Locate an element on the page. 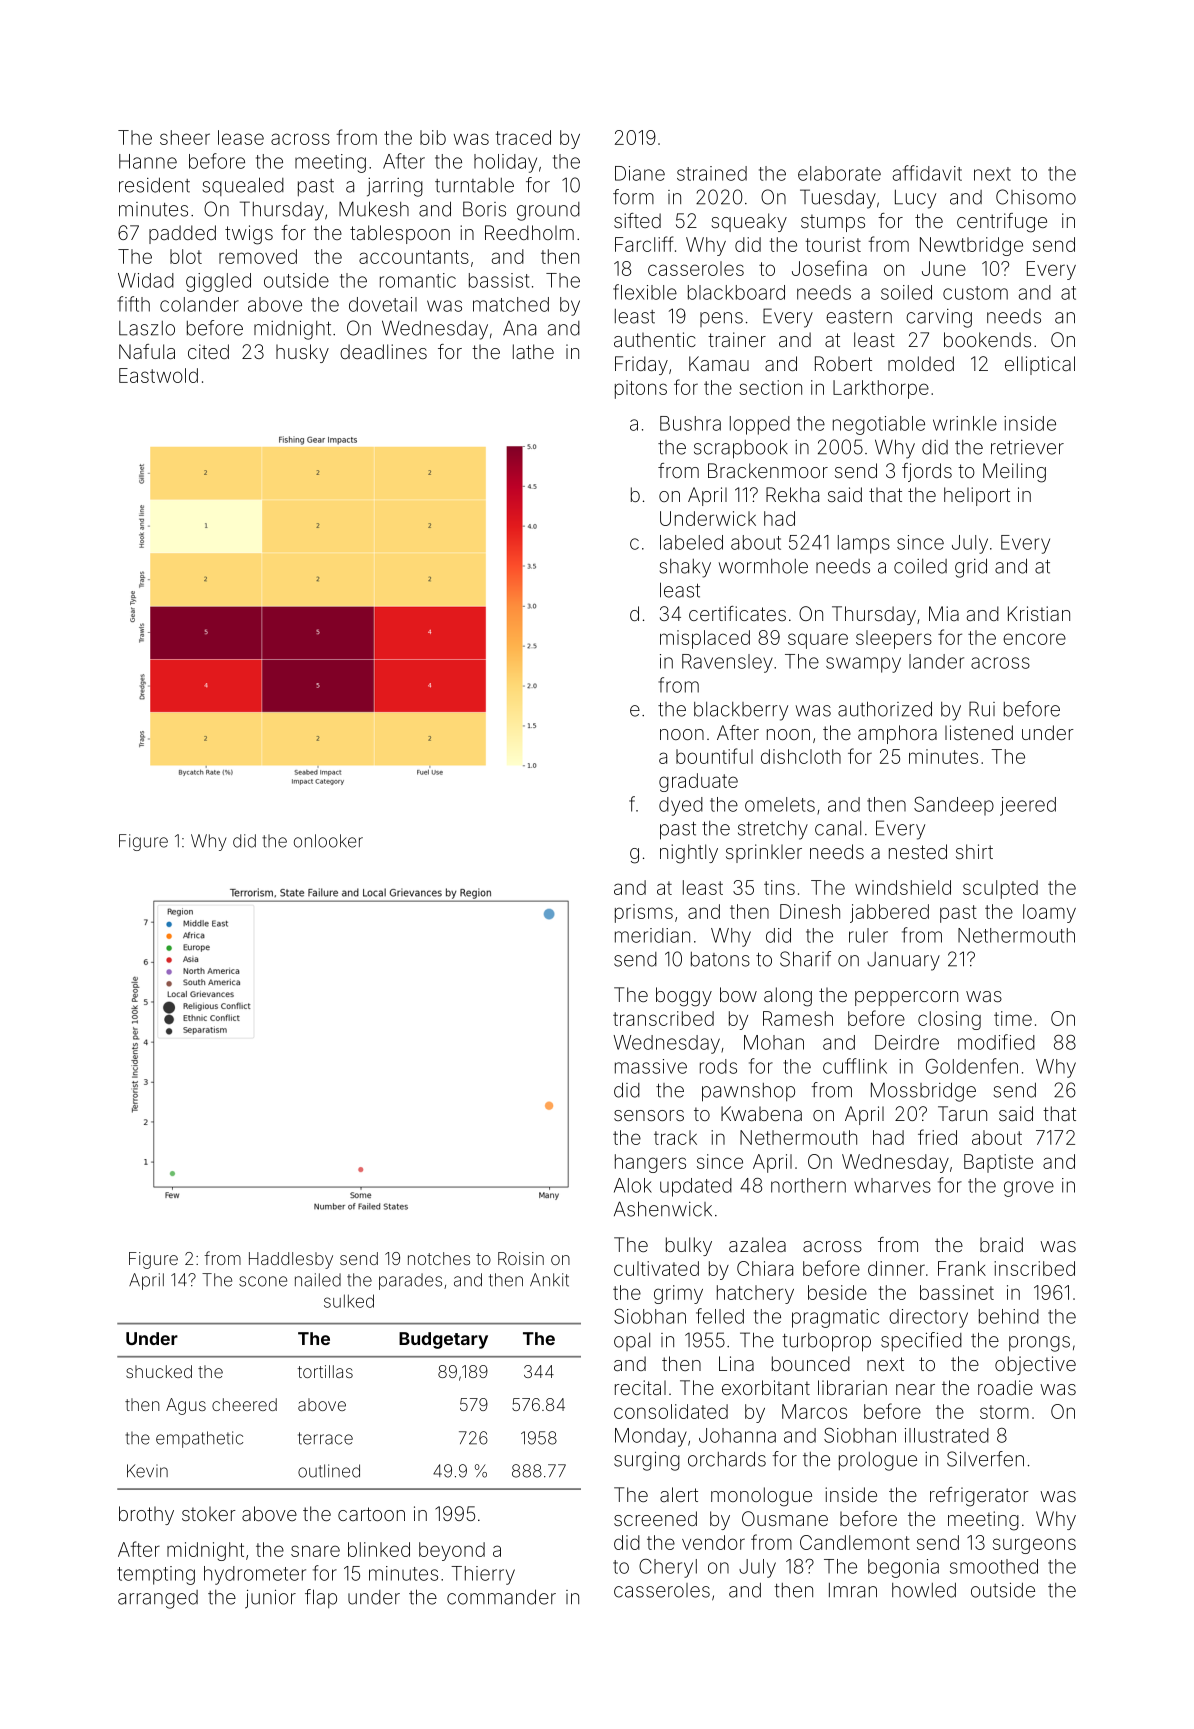 The width and height of the document is (1194, 1729). affidavit is located at coordinates (927, 173).
